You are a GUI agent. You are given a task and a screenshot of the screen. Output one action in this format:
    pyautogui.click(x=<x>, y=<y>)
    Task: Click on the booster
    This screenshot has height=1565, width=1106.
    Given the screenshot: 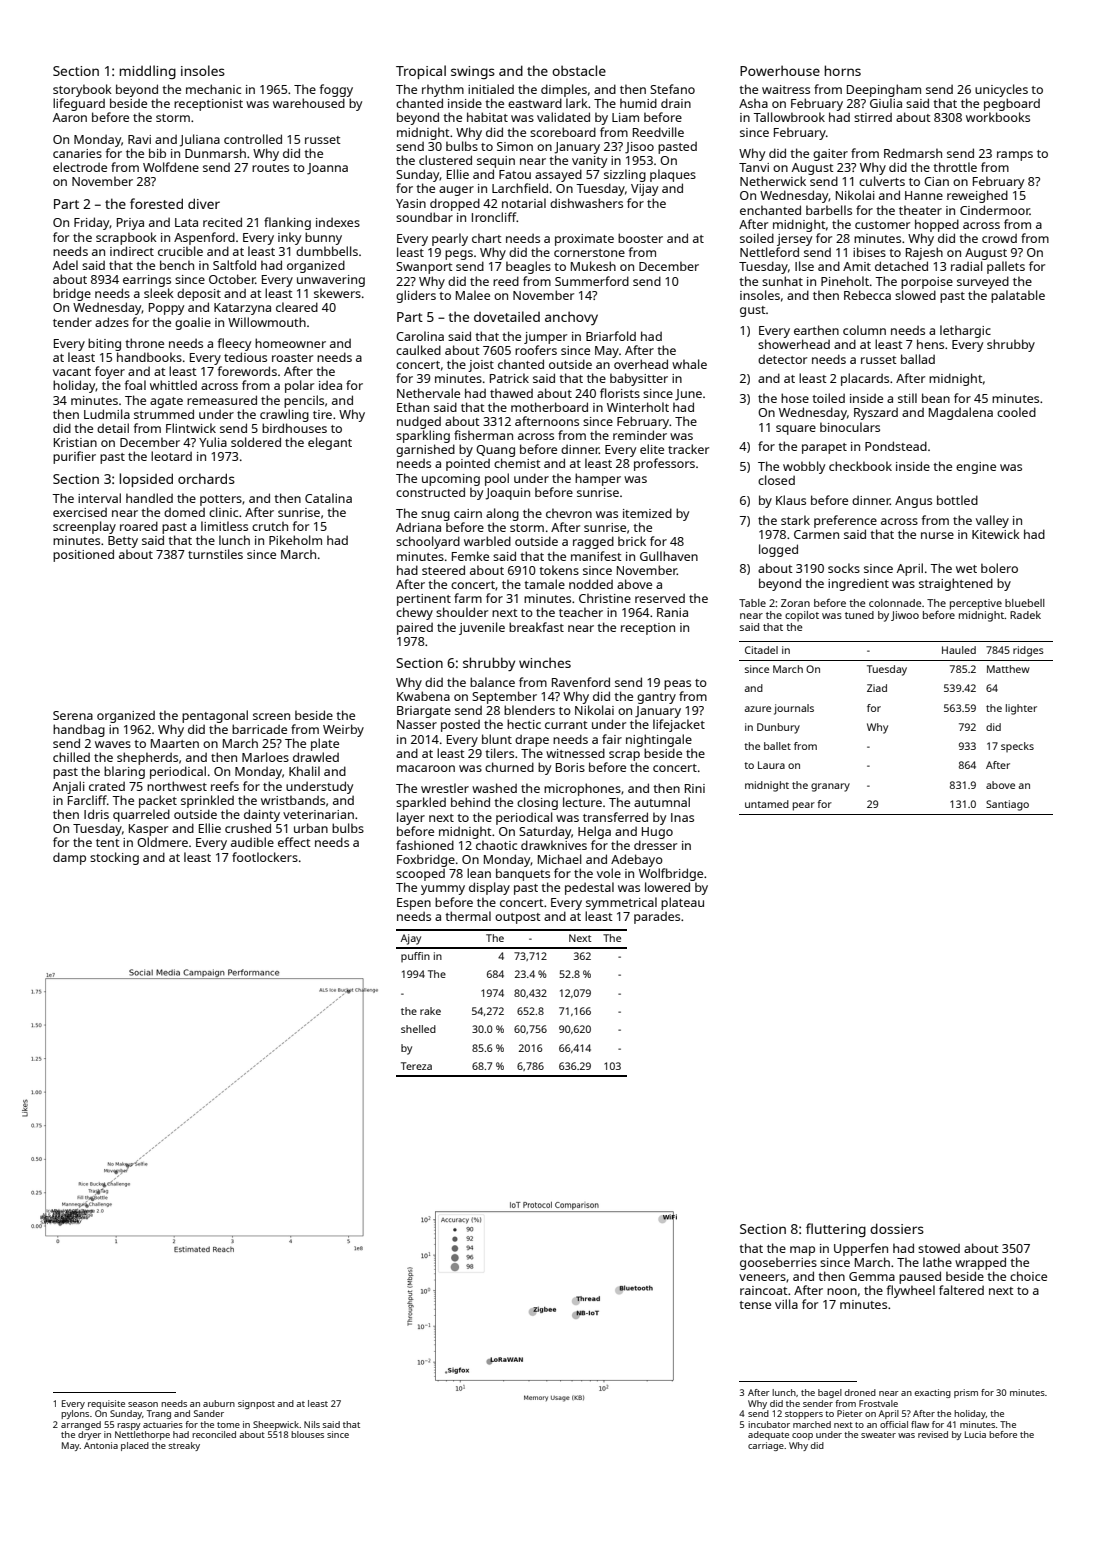 What is the action you would take?
    pyautogui.click(x=640, y=238)
